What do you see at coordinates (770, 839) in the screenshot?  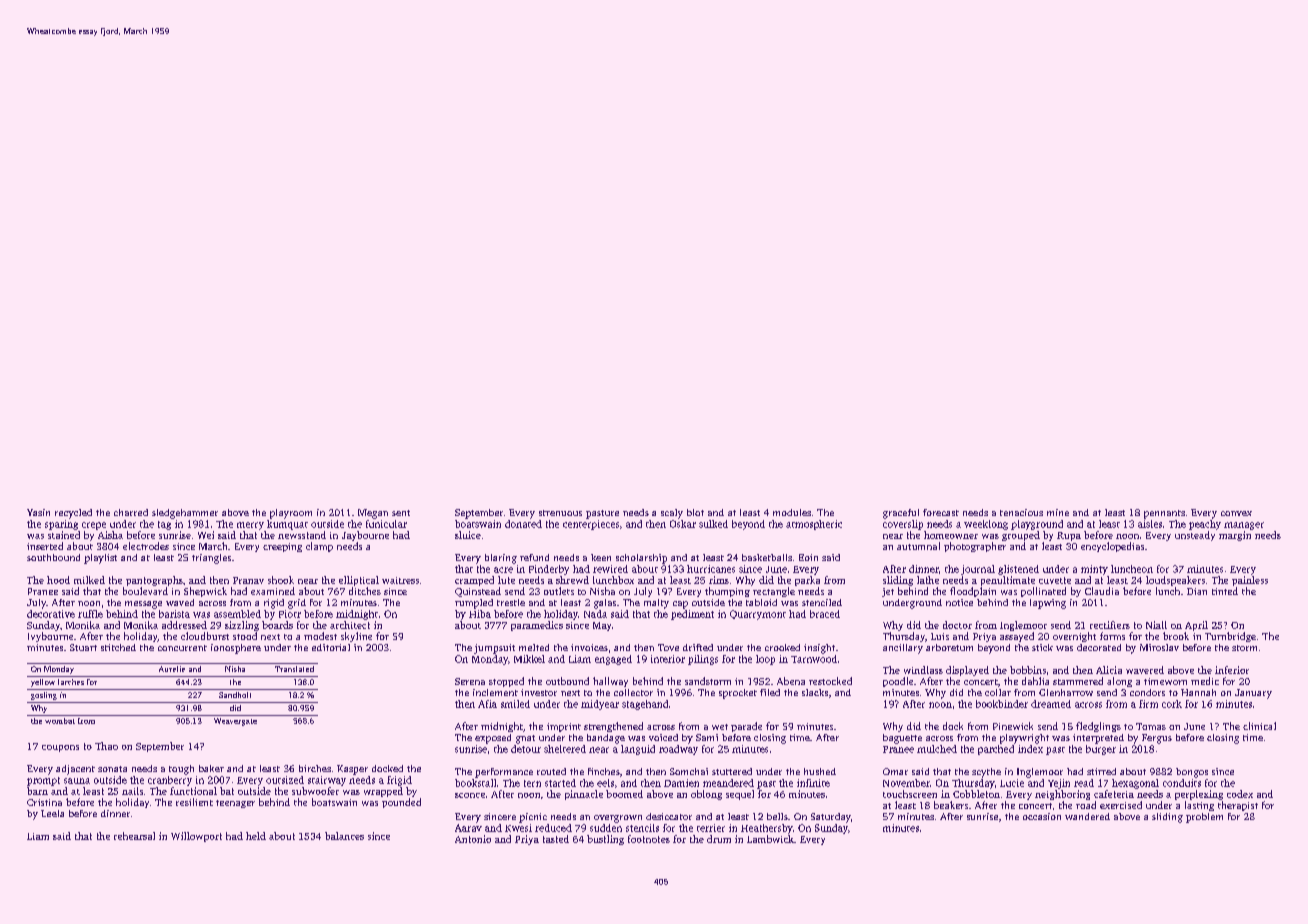 I see `Lambwick` at bounding box center [770, 839].
